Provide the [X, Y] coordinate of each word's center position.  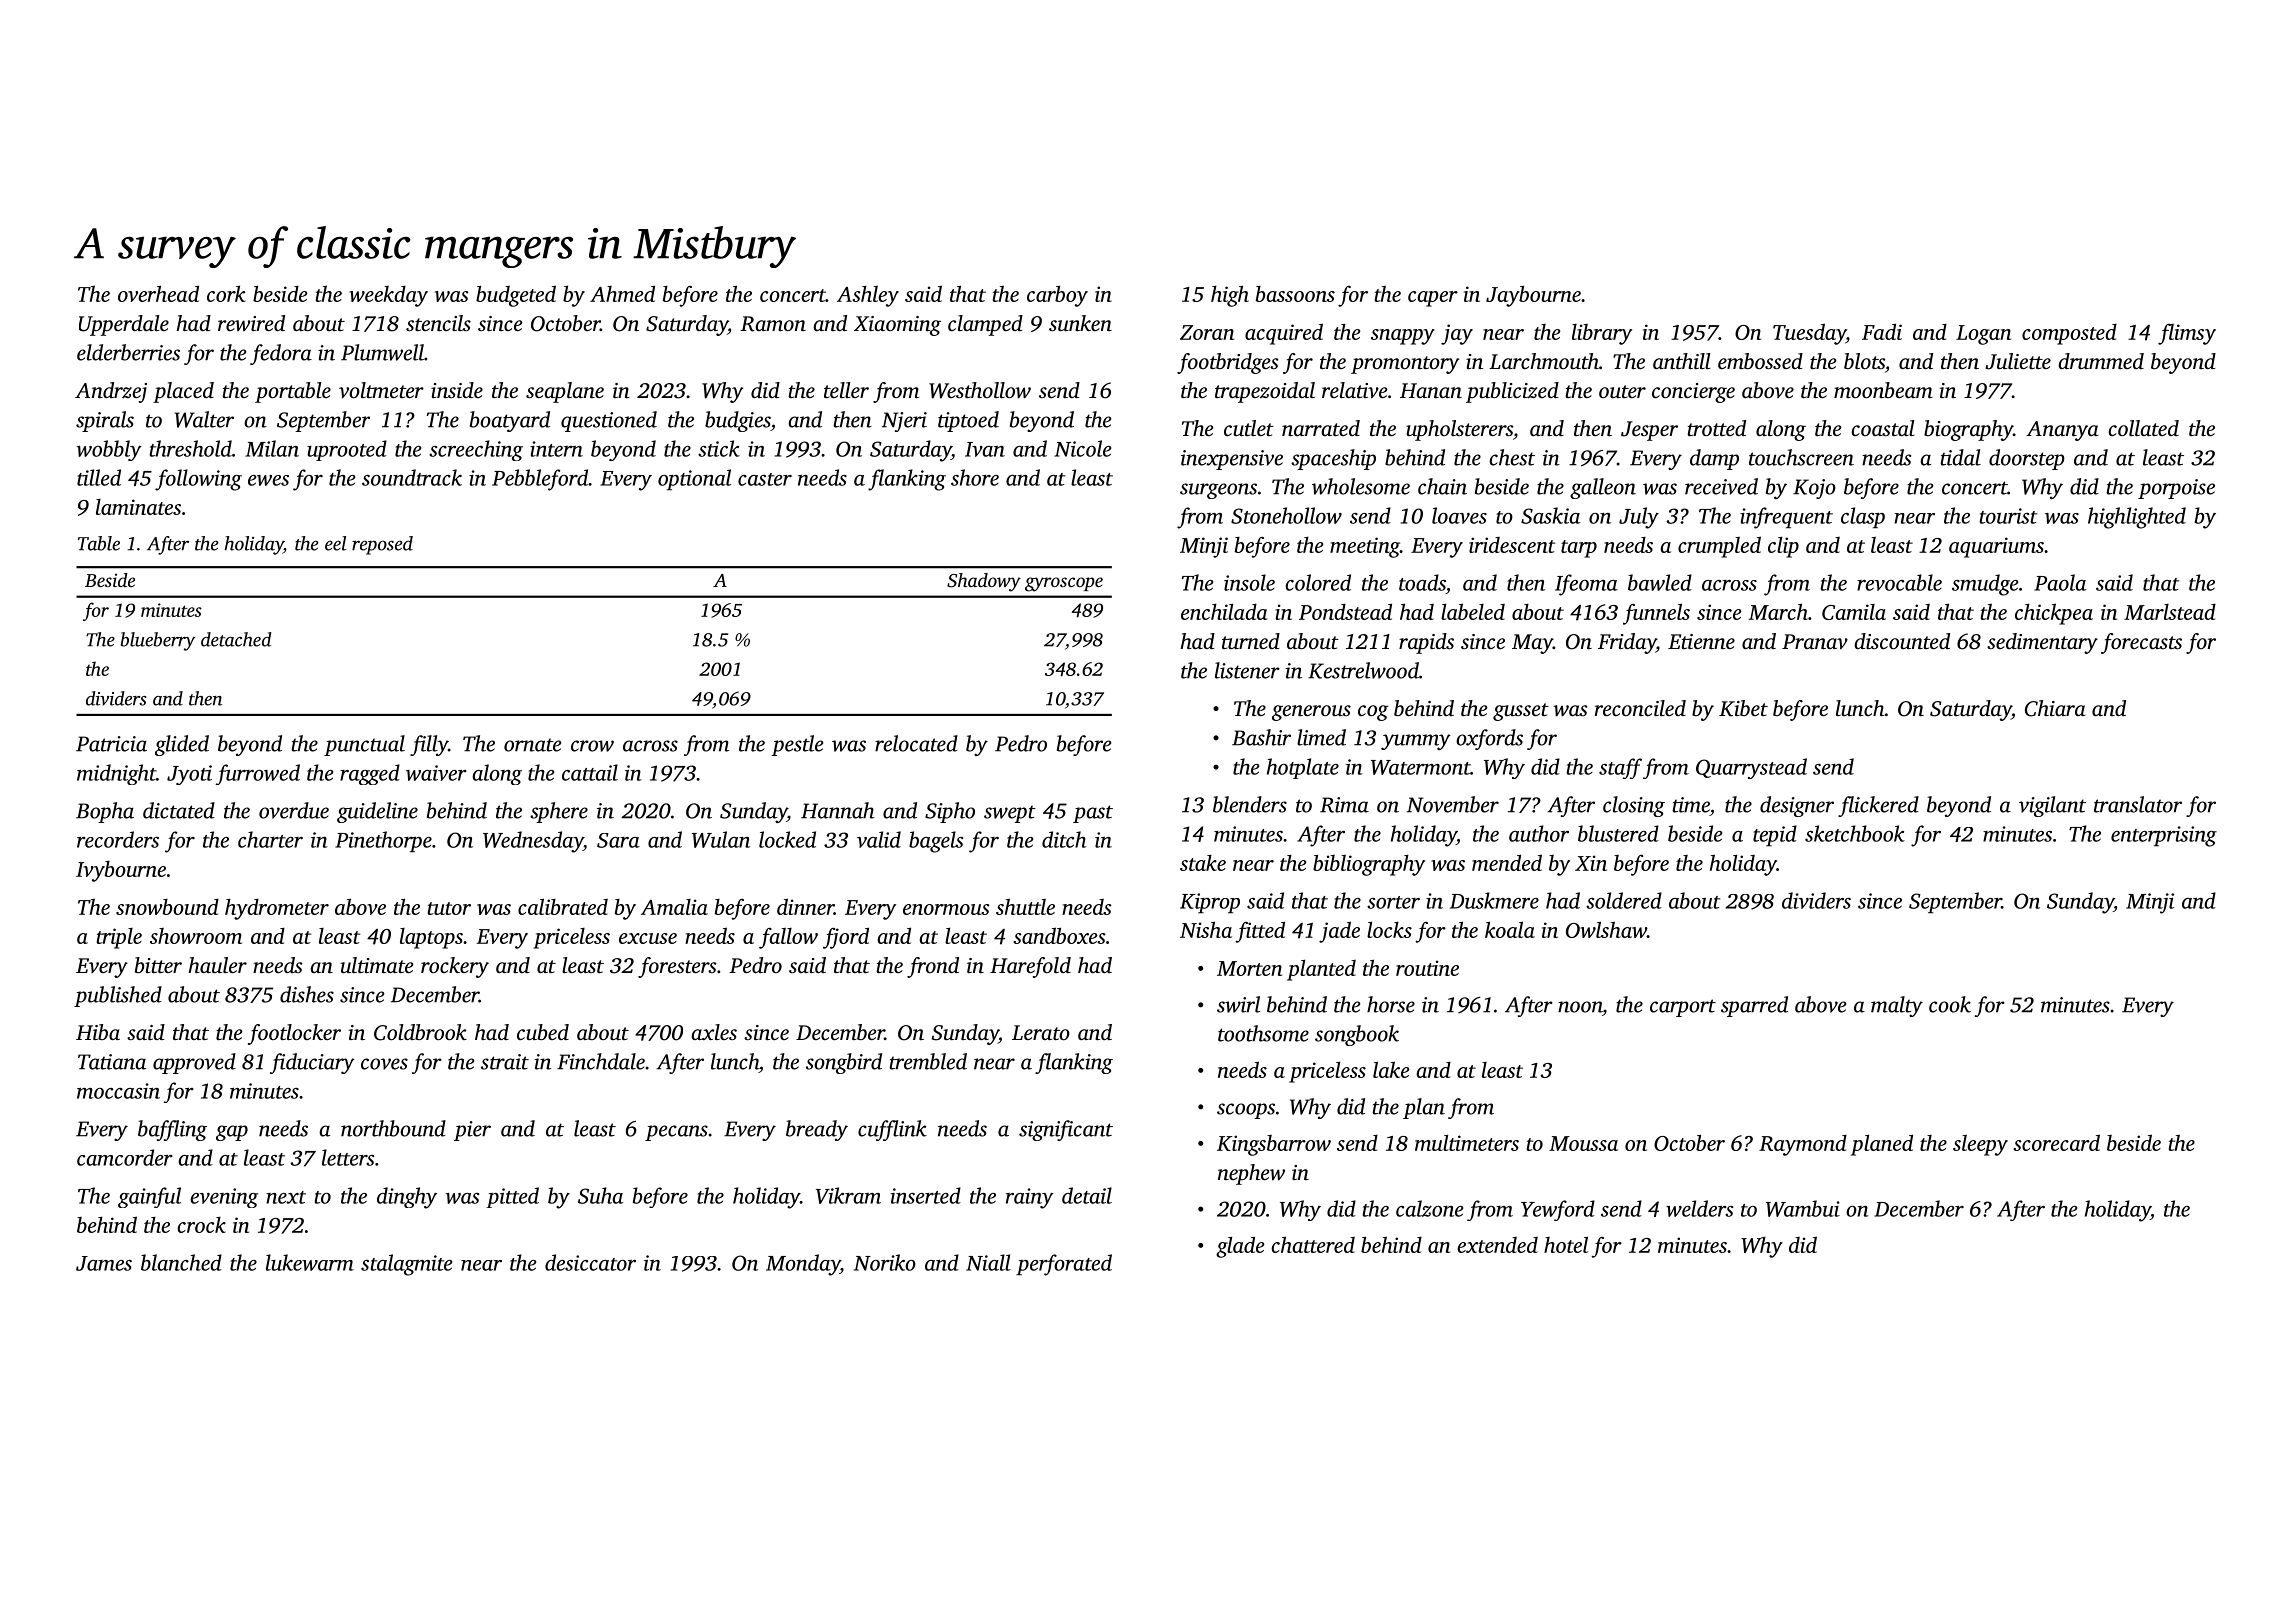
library [1602, 334]
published [118, 996]
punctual [364, 745]
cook [1950, 1004]
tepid [1775, 835]
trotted [1716, 428]
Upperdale [124, 325]
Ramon [773, 324]
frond [933, 967]
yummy [1416, 742]
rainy [1030, 1198]
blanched [181, 1262]
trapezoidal [1265, 392]
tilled [99, 477]
